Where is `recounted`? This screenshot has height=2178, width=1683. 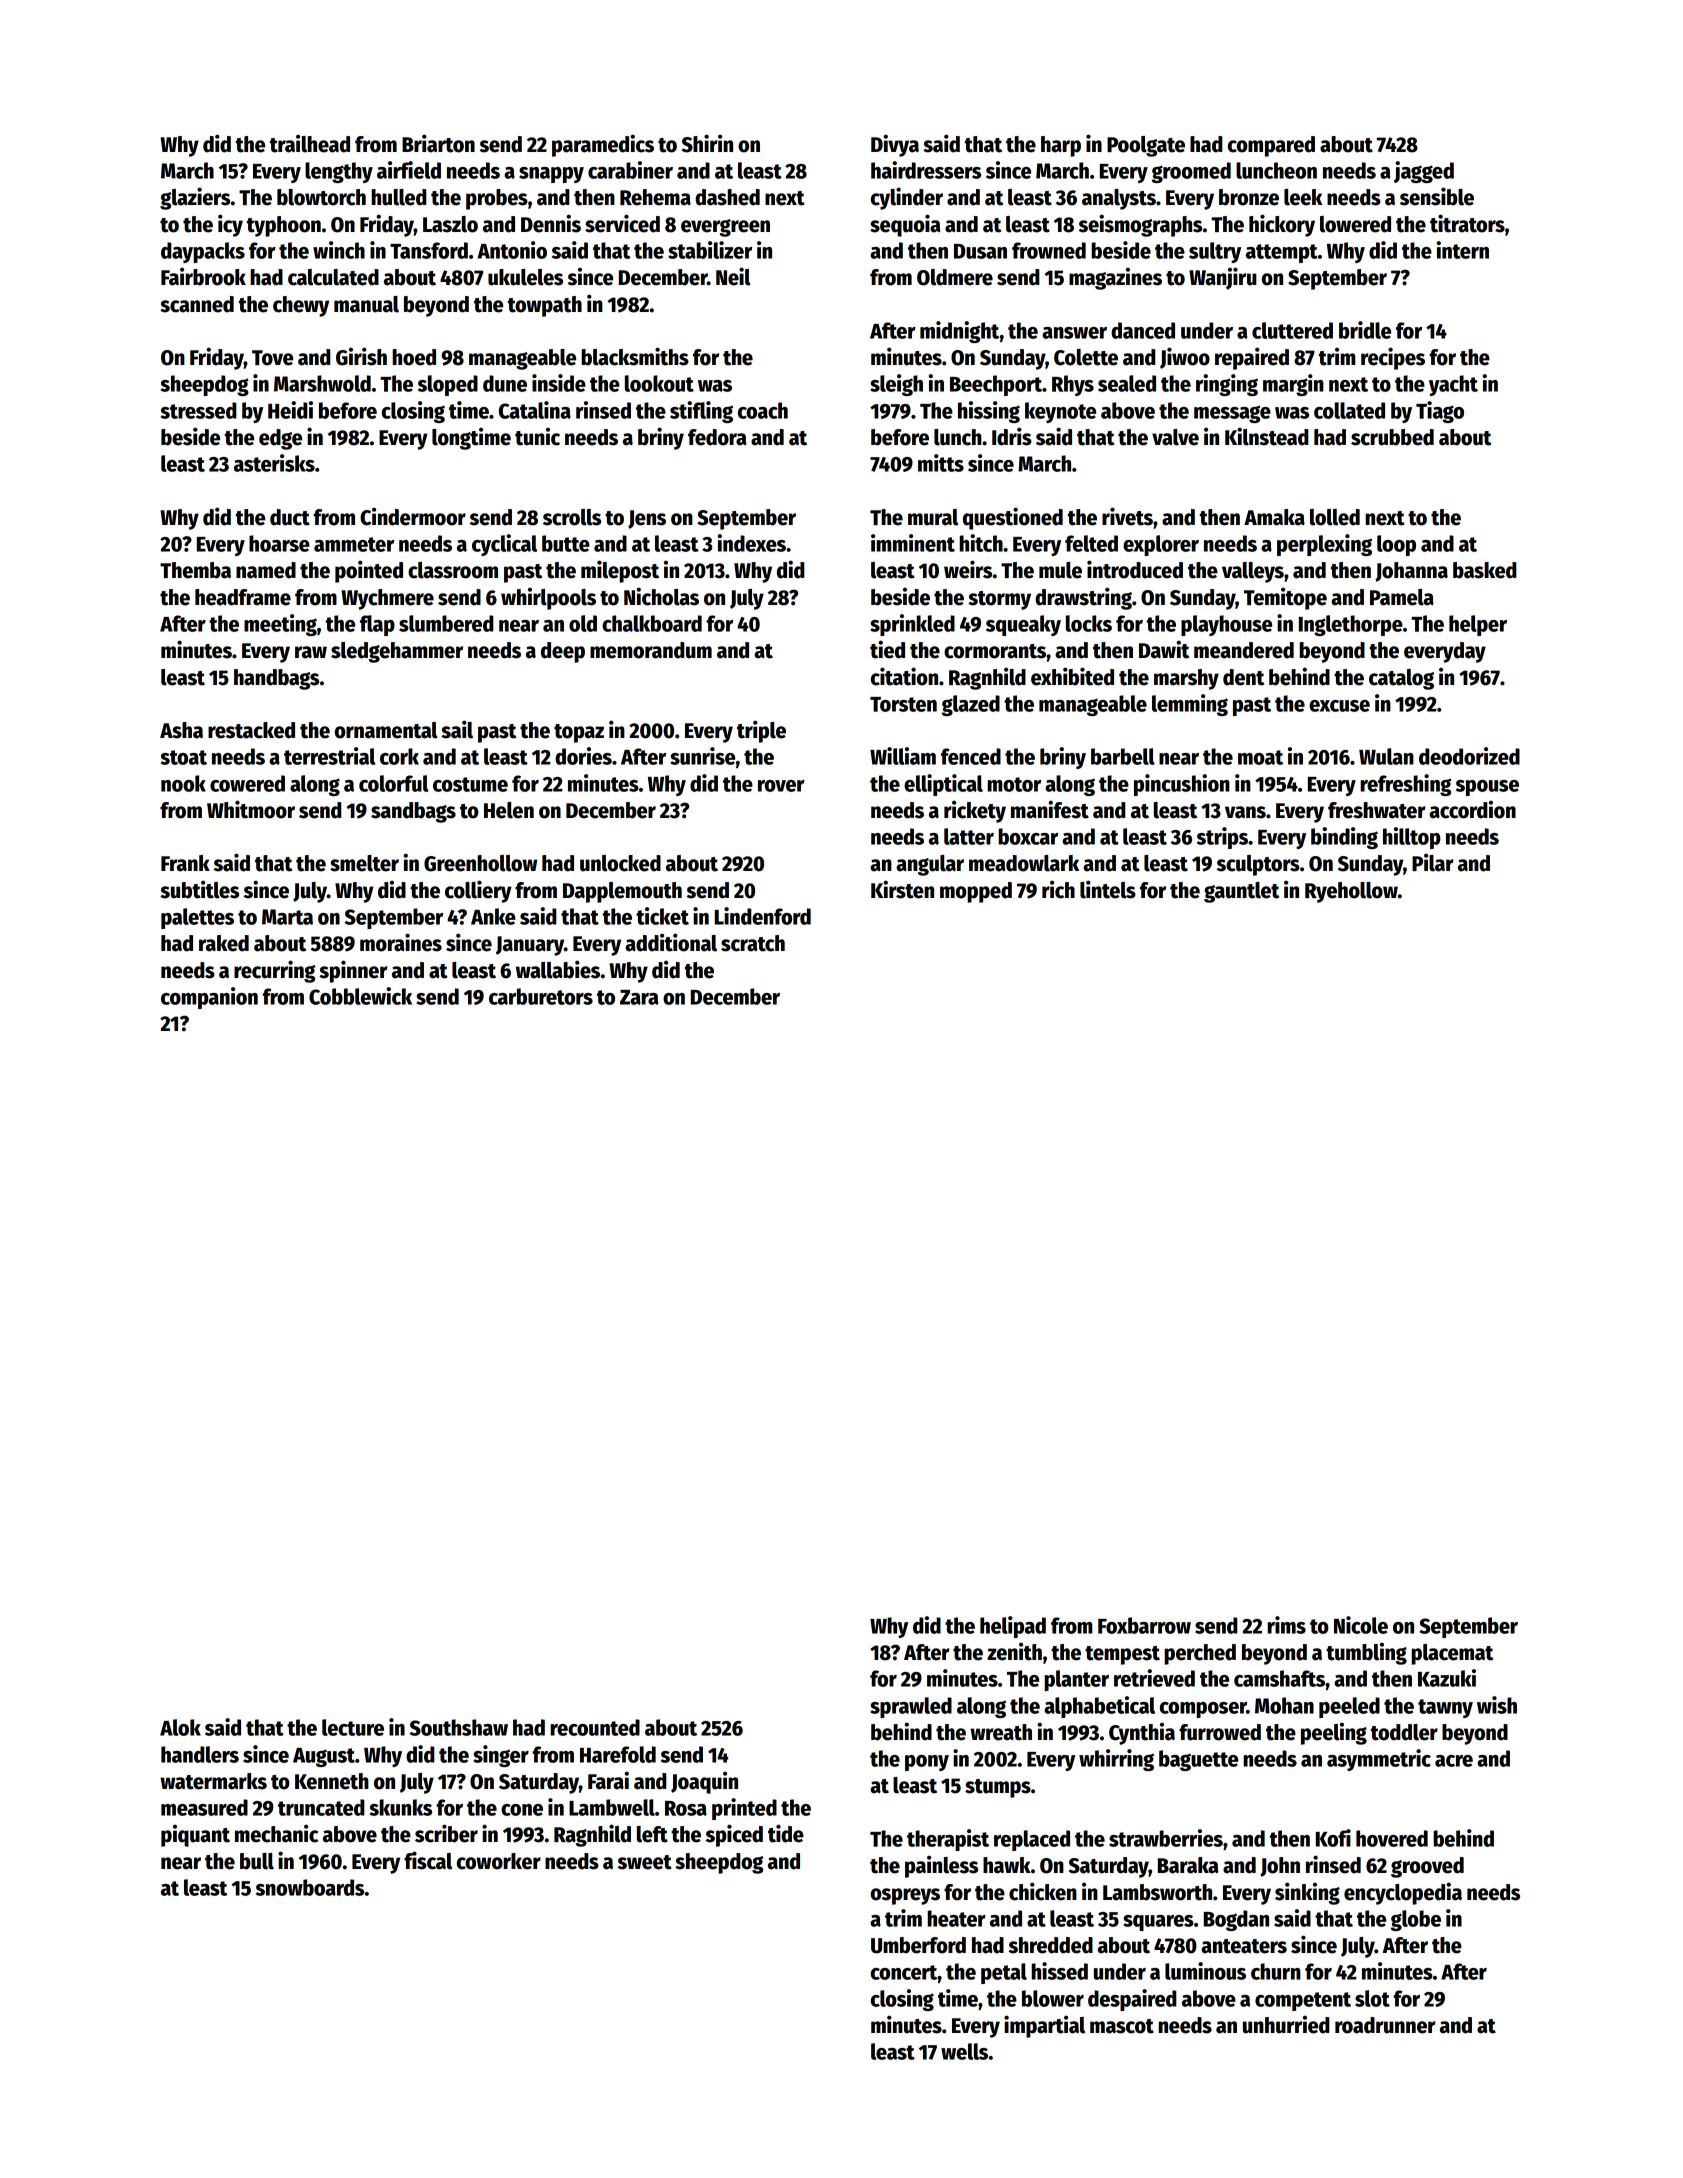 recounted is located at coordinates (595, 1727).
